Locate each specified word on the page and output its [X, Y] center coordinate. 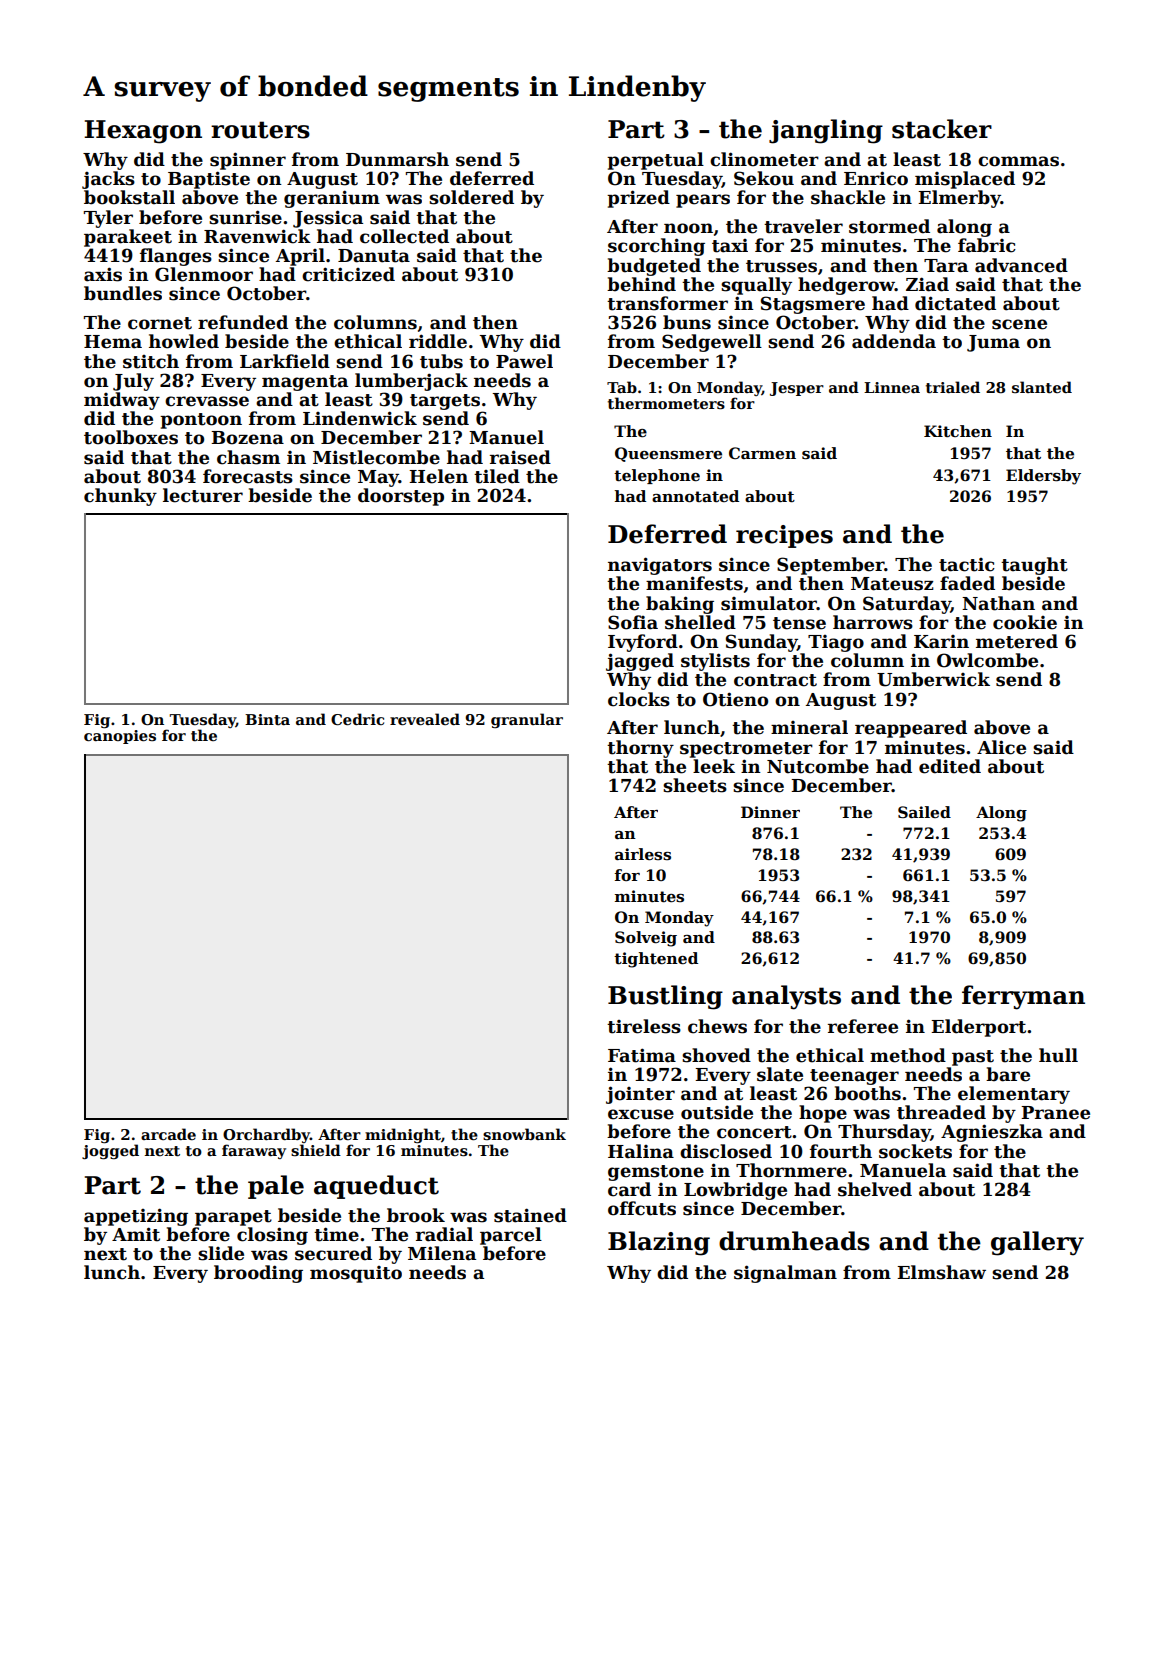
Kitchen [958, 431]
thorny [640, 749]
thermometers [666, 403]
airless [643, 854]
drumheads [794, 1241]
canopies [120, 737]
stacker [942, 129]
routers [260, 130]
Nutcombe [818, 766]
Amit [136, 1234]
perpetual [655, 161]
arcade [168, 1134]
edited [950, 766]
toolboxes [131, 437]
